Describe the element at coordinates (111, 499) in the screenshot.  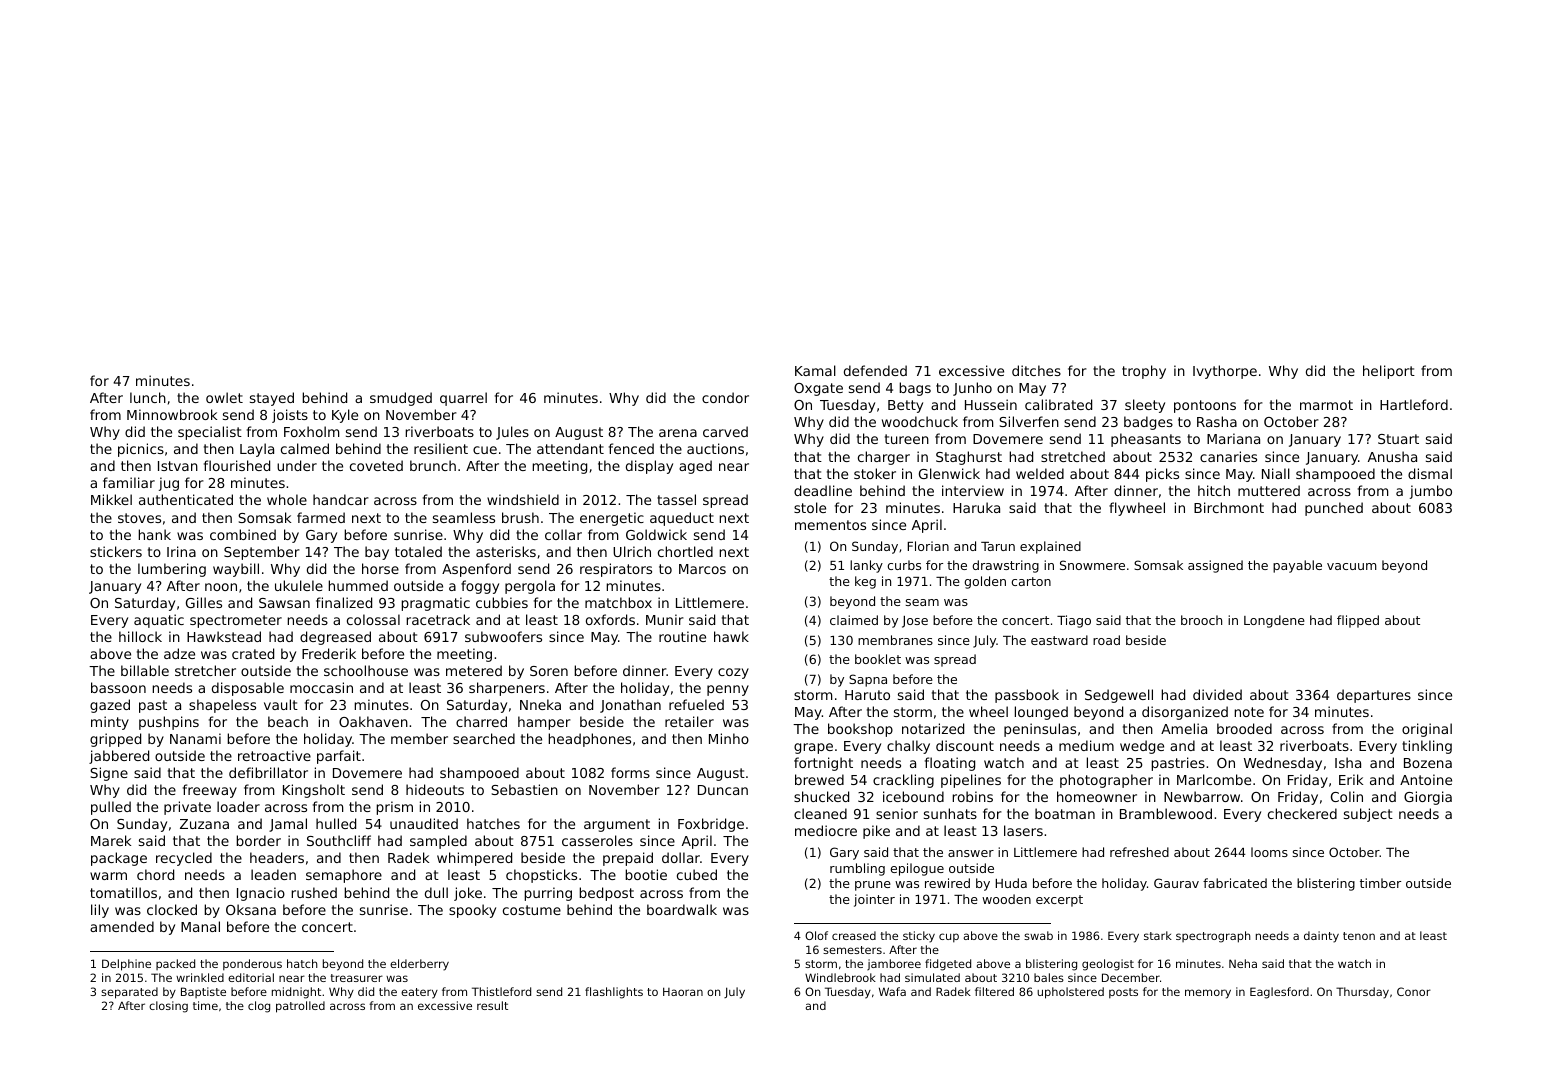
I see `Mikkel` at that location.
